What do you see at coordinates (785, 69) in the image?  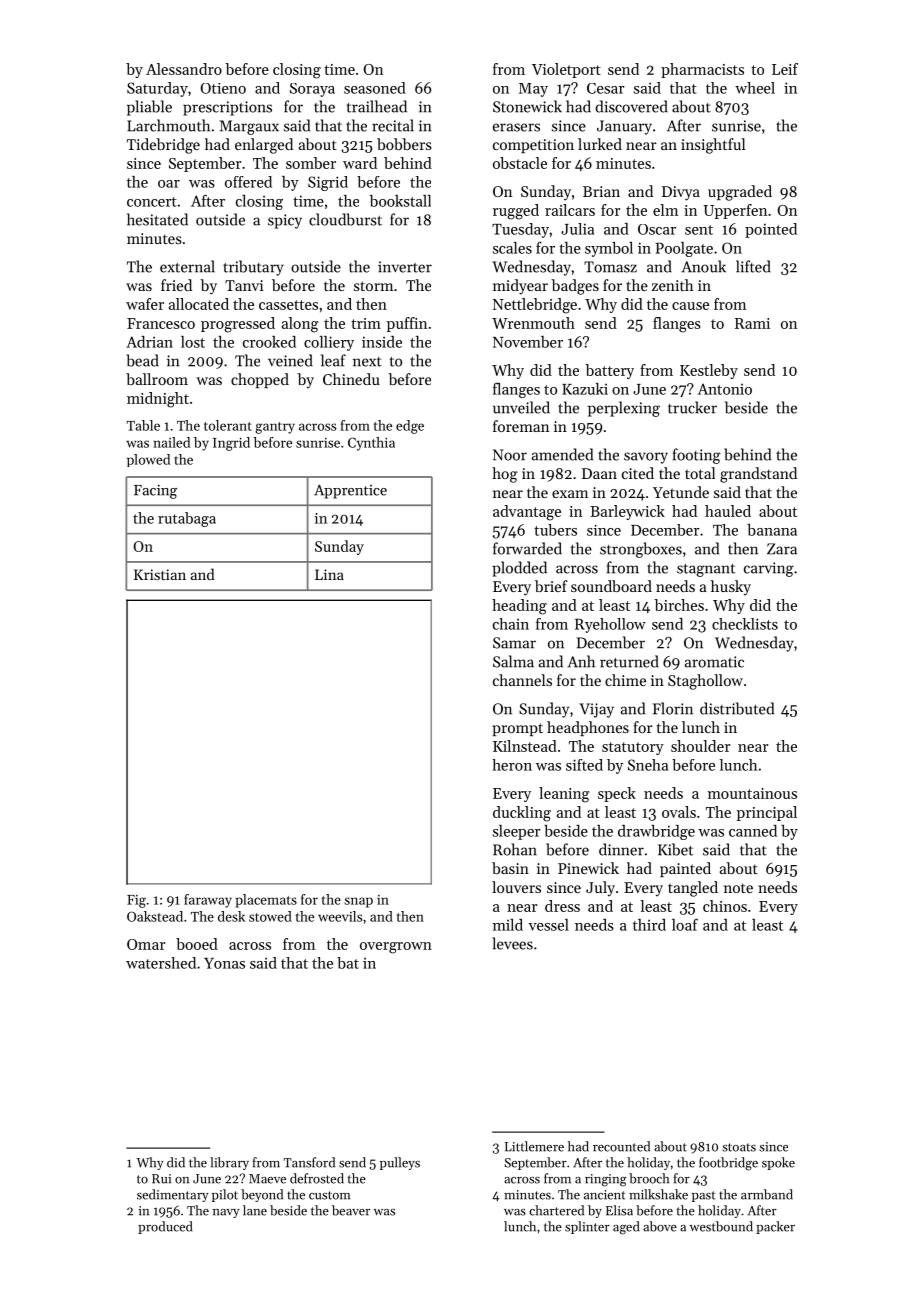 I see `Leif` at bounding box center [785, 69].
